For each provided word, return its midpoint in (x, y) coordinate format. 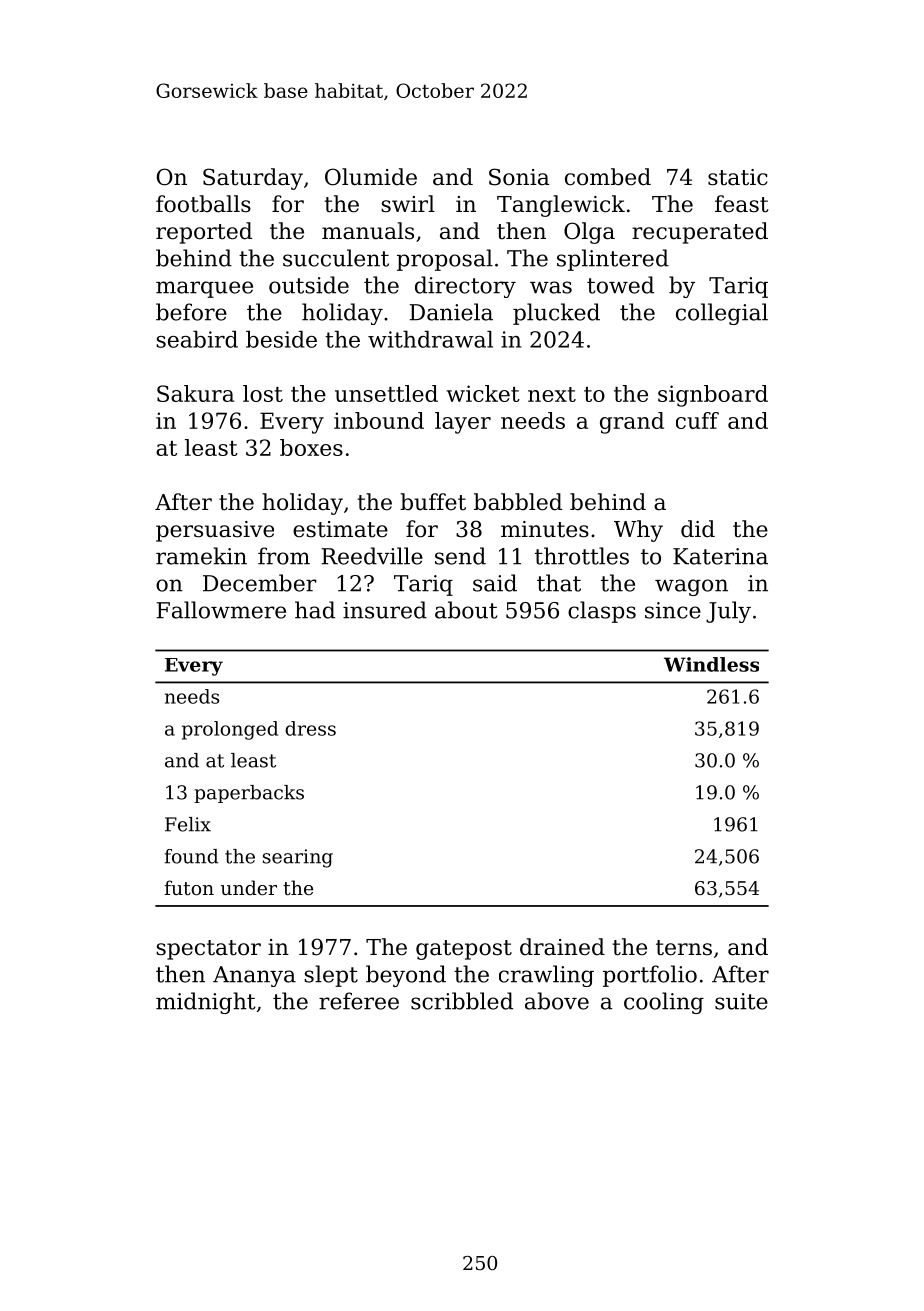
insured (385, 610)
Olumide (371, 177)
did (698, 529)
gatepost (464, 950)
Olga (589, 233)
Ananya (254, 976)
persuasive (215, 531)
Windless (711, 664)
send (460, 556)
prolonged (230, 730)
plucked (556, 314)
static (737, 177)
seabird (197, 339)
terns (684, 948)
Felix (188, 824)
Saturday (253, 179)
